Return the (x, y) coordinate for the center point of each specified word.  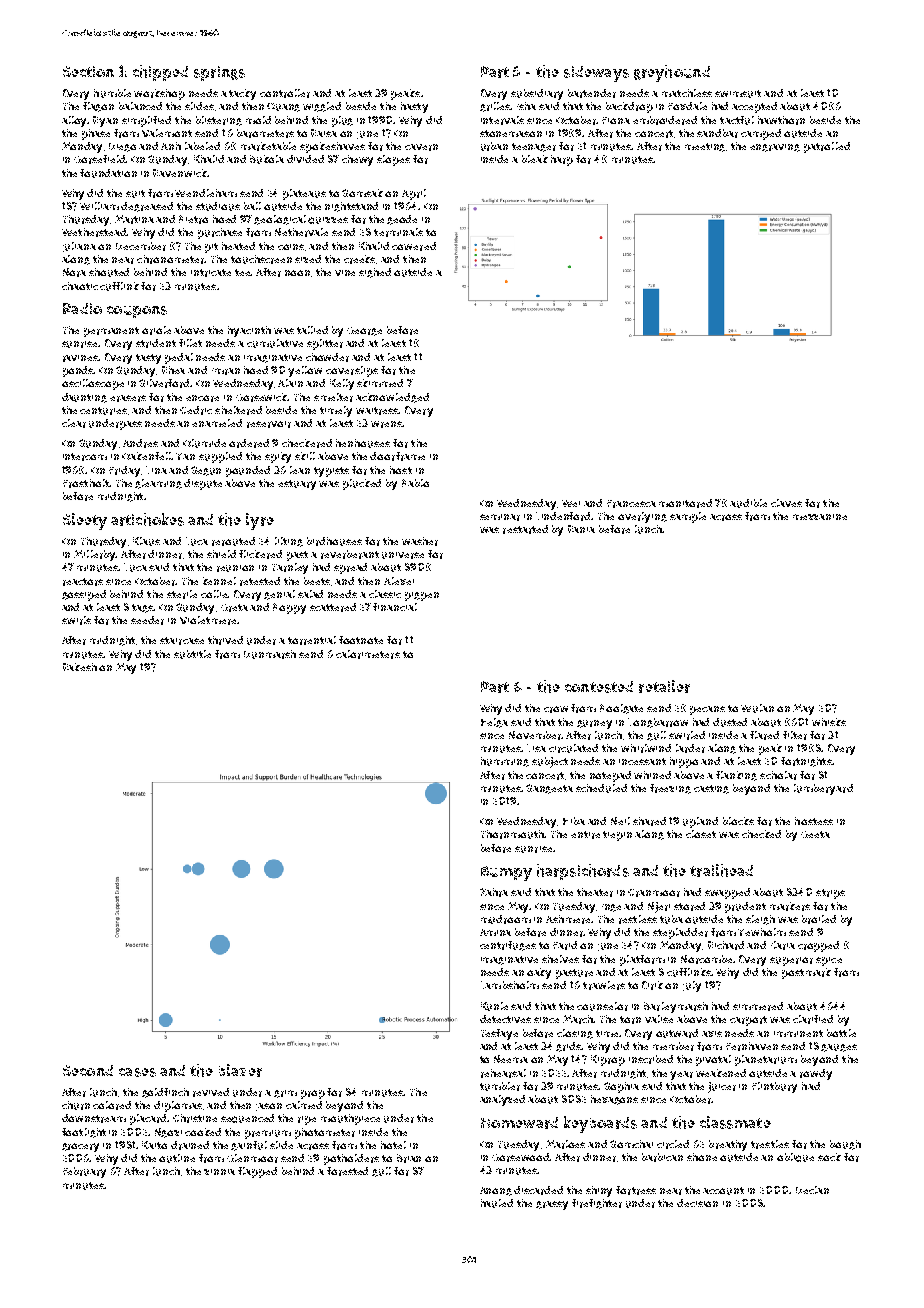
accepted (754, 107)
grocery (80, 1147)
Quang (283, 107)
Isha (526, 106)
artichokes (147, 519)
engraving (775, 148)
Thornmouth (513, 834)
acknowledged (392, 398)
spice (829, 961)
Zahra (494, 892)
